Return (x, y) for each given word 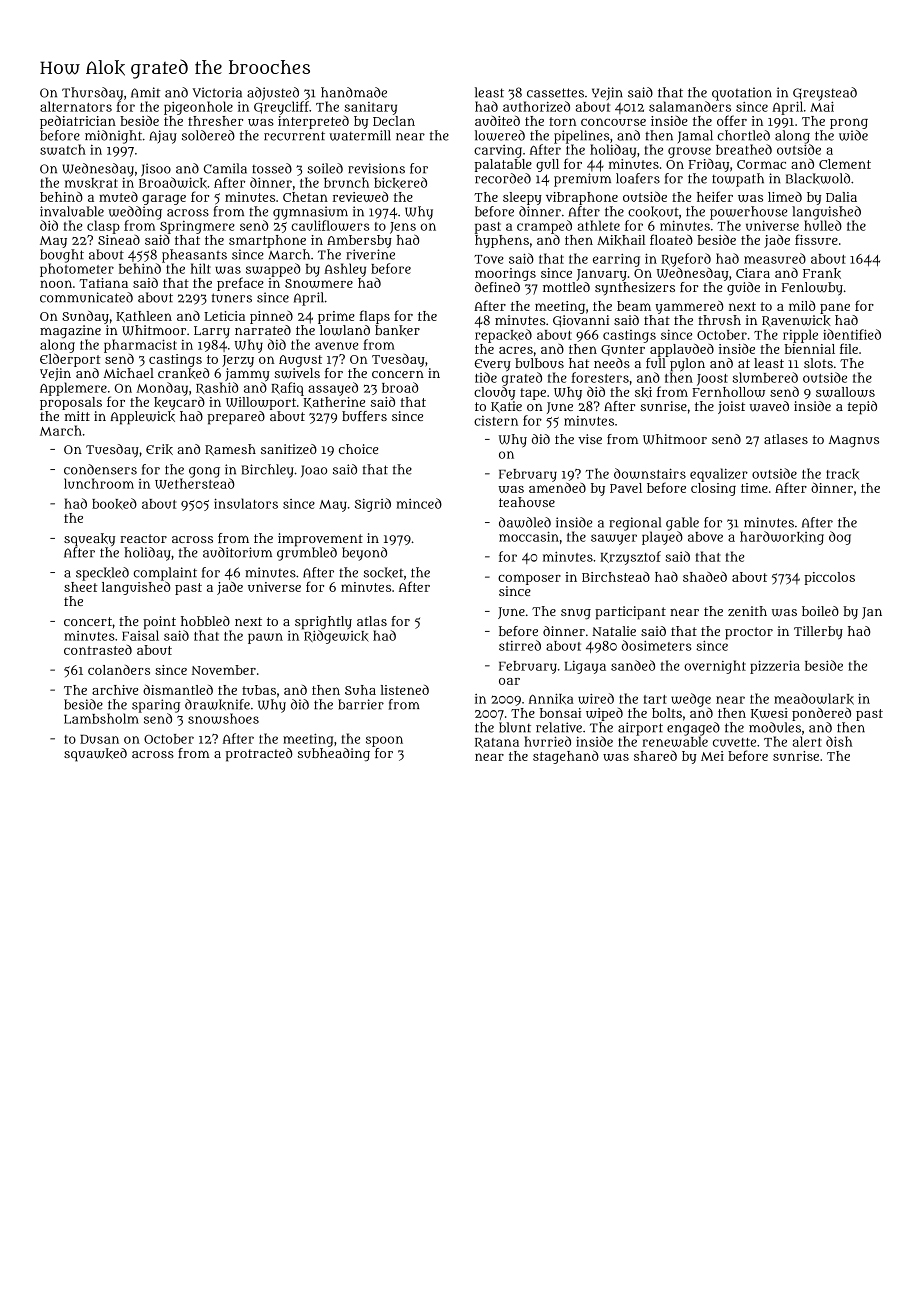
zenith (747, 611)
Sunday (85, 317)
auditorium (237, 552)
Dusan (99, 739)
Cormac (761, 164)
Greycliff (281, 108)
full (656, 363)
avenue (336, 346)
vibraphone (582, 198)
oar (509, 681)
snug (576, 614)
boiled (820, 611)
